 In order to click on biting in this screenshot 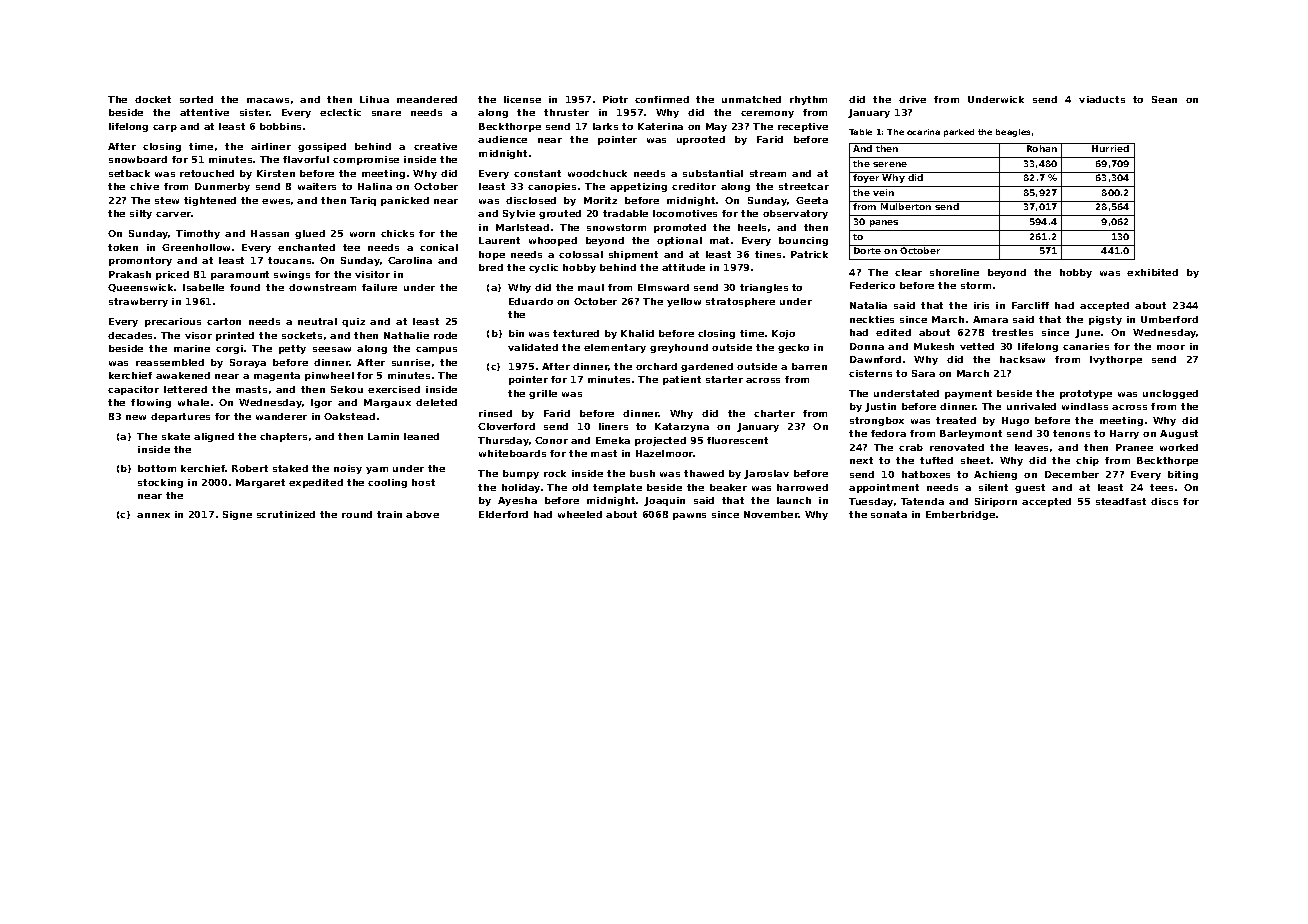, I will do `click(1183, 475)`.
